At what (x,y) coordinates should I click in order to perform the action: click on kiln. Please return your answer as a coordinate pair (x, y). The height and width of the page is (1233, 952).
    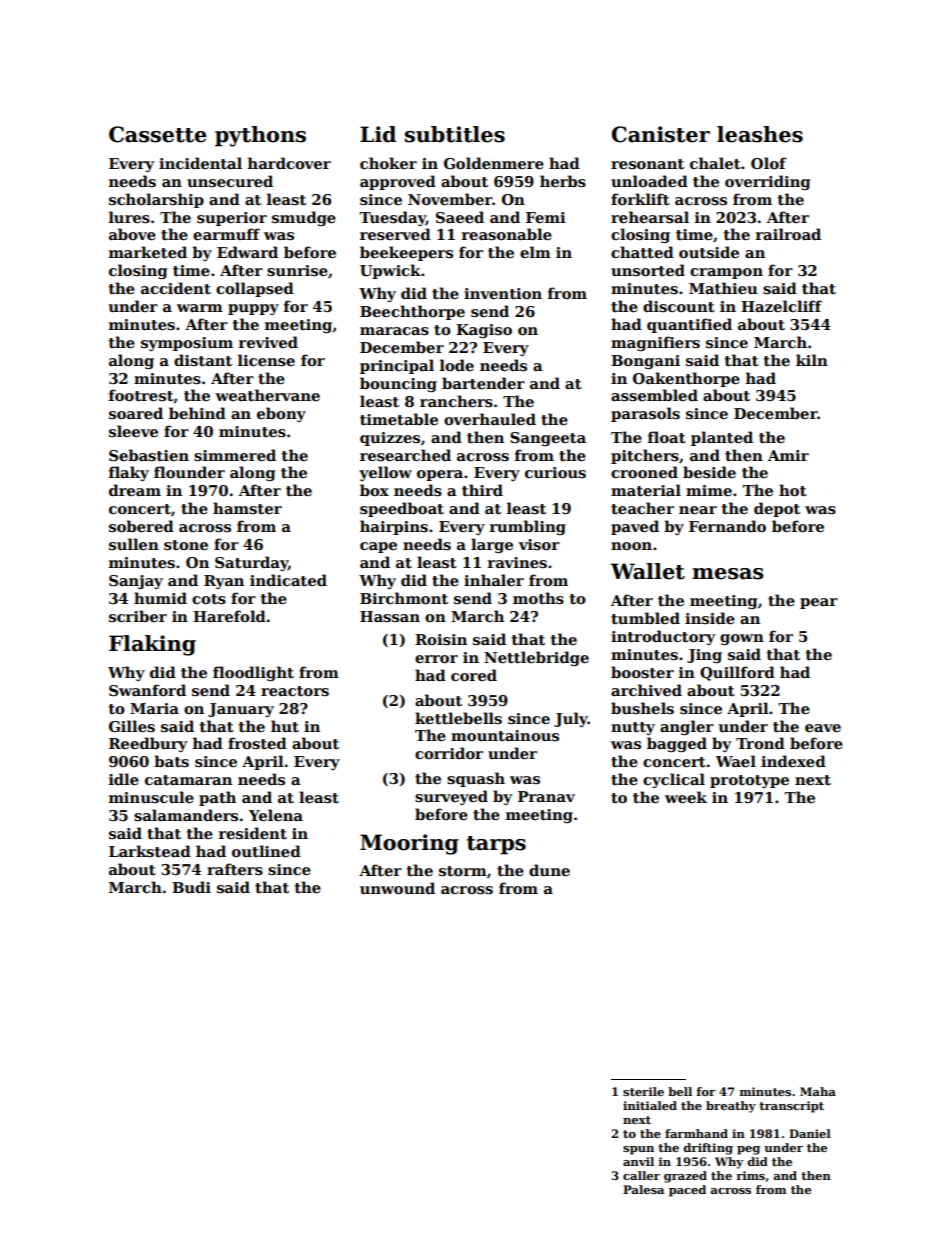
    Looking at the image, I should click on (812, 360).
